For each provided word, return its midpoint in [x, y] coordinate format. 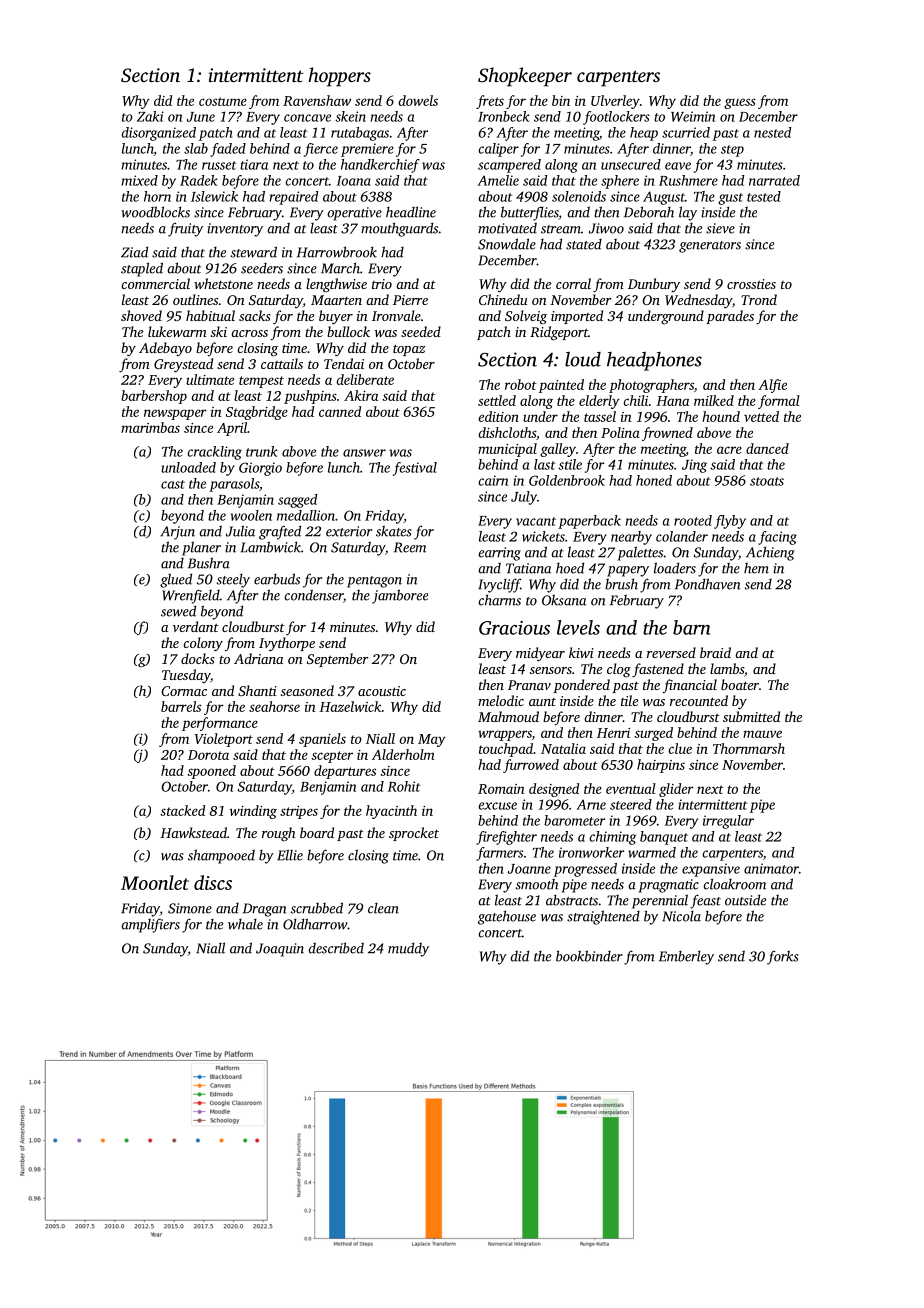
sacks [255, 315]
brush [621, 584]
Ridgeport [559, 333]
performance [220, 724]
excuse [498, 806]
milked [714, 400]
